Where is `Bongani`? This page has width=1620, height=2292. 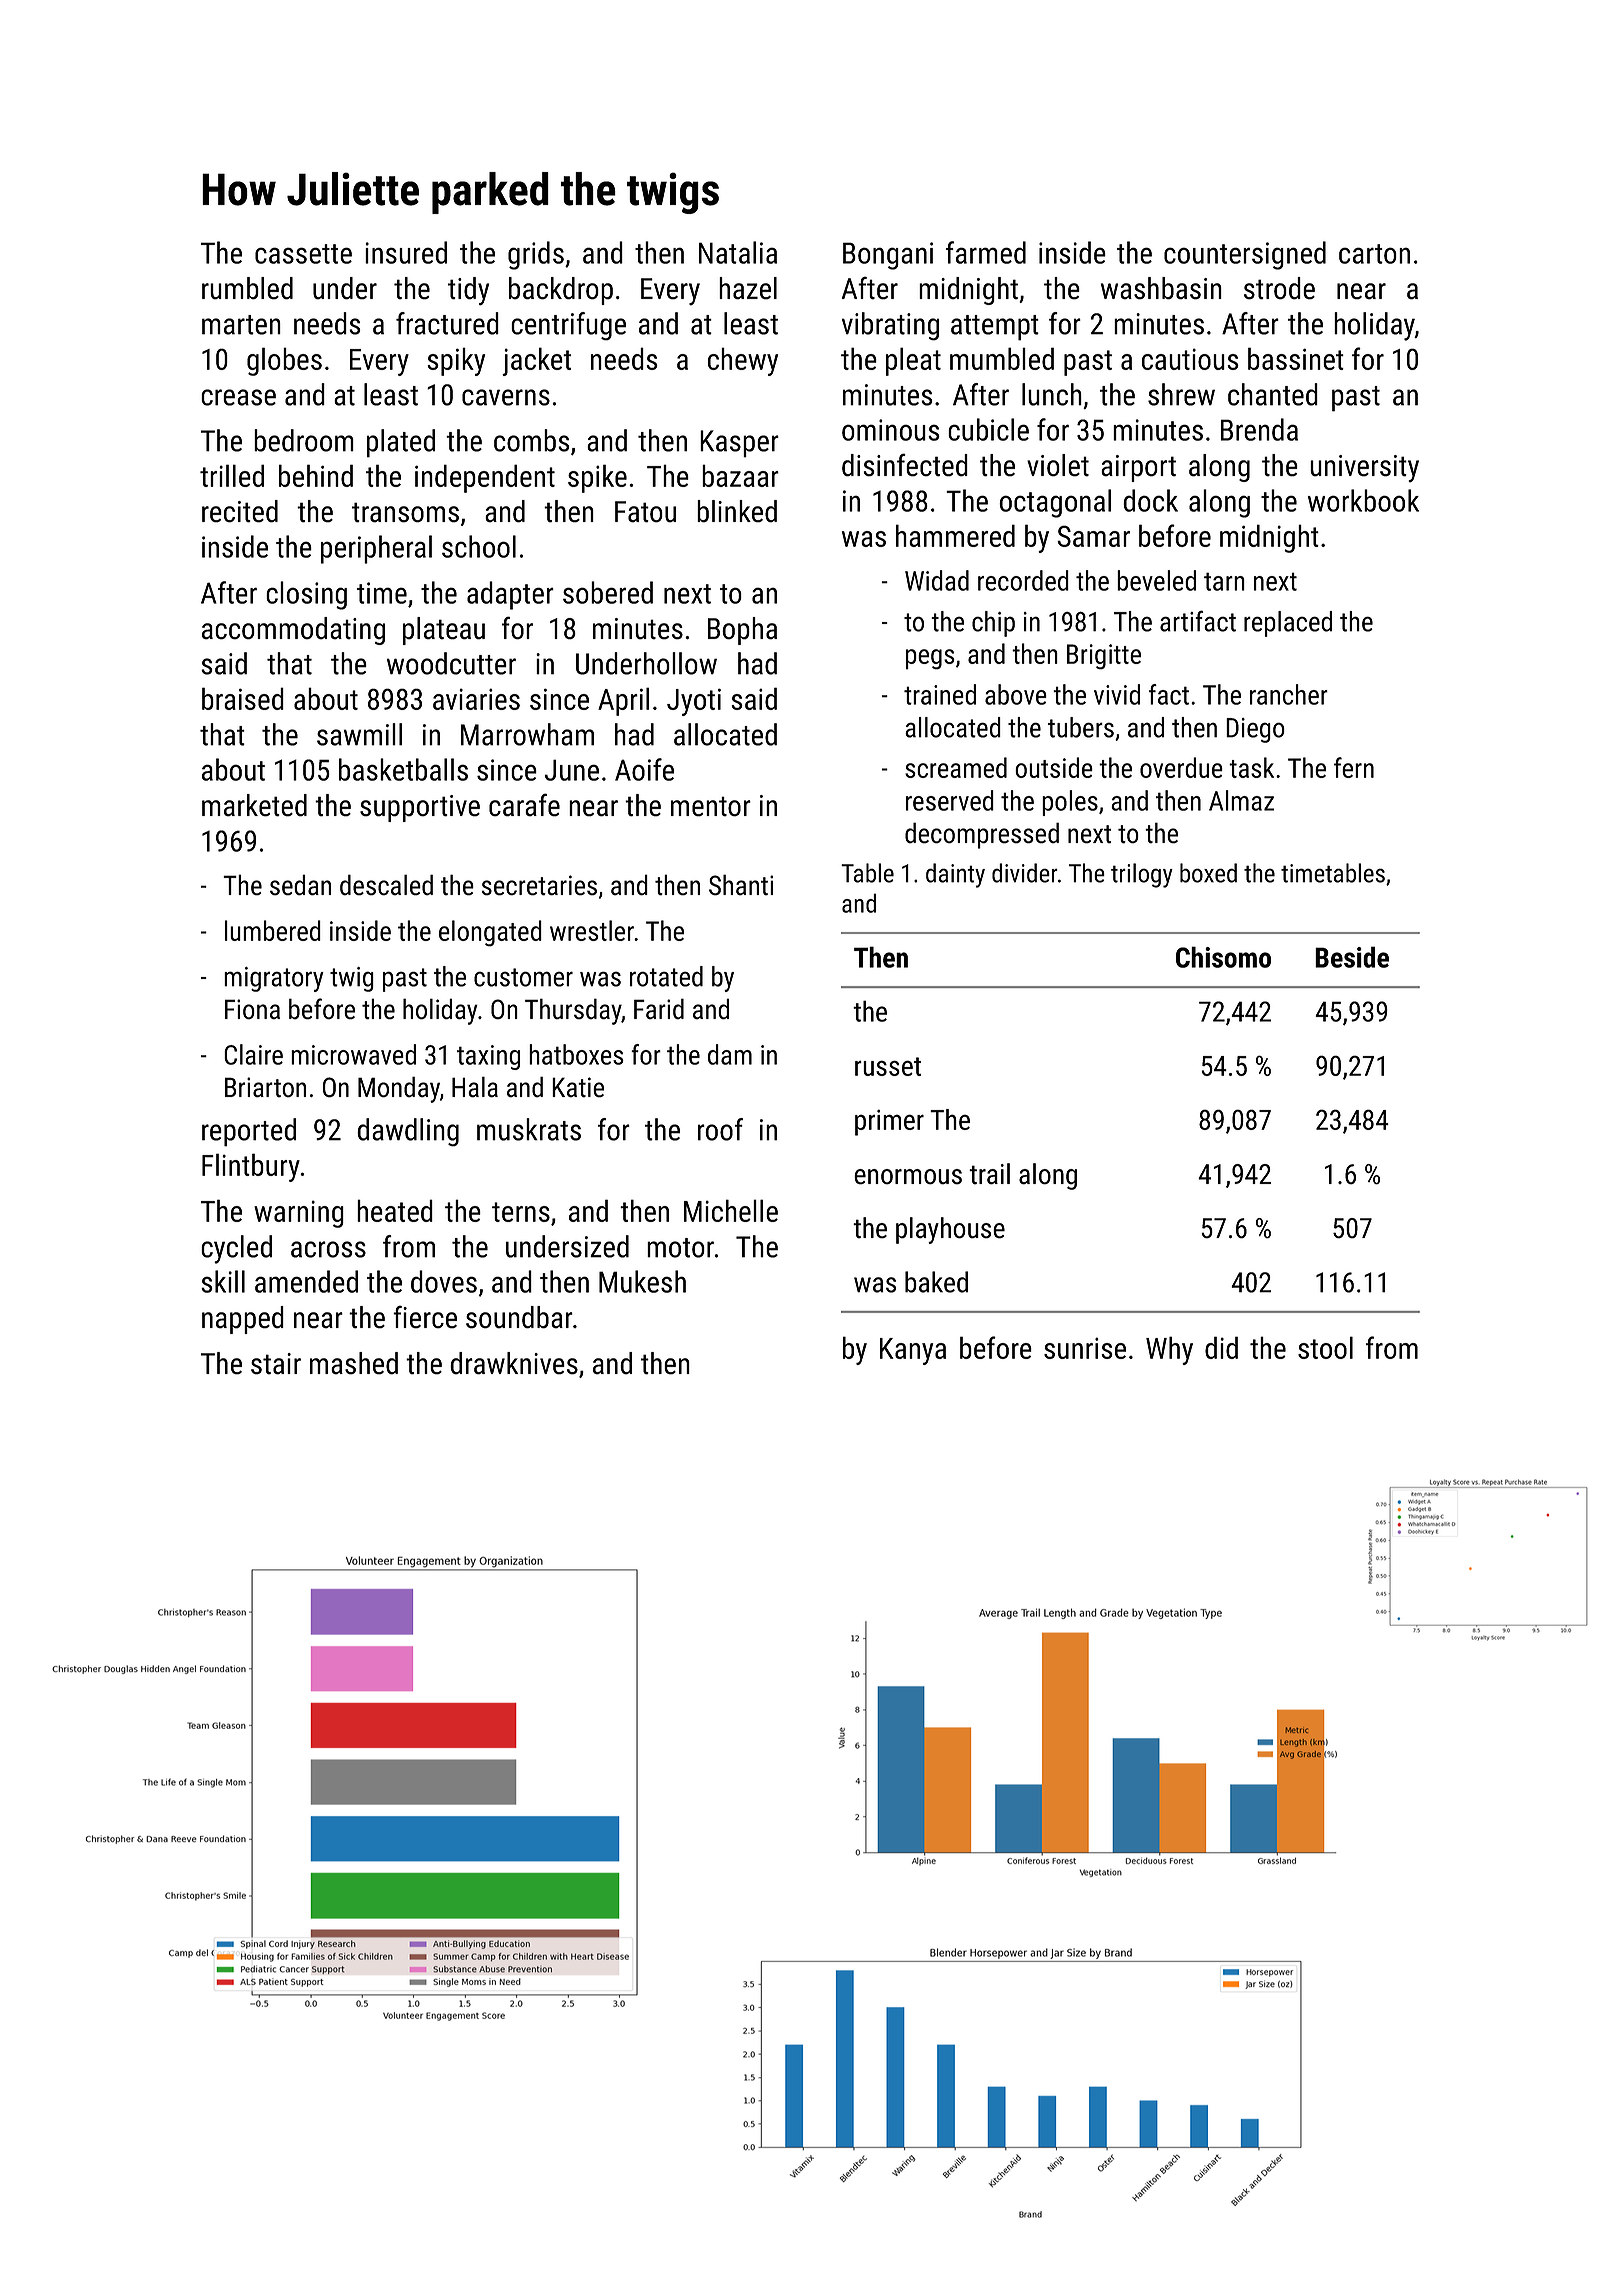
Bongani is located at coordinates (888, 256).
